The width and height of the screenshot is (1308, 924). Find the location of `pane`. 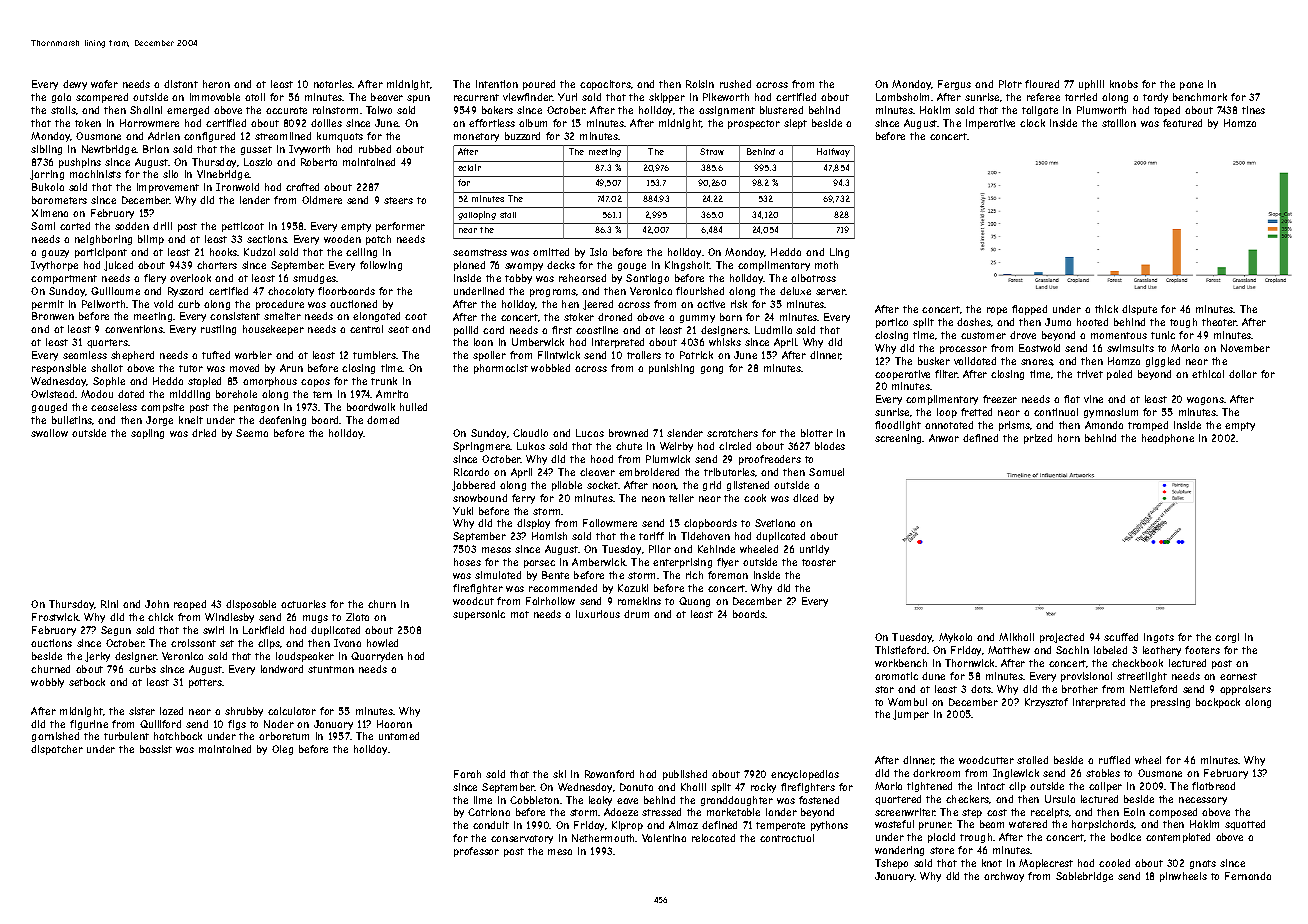

pane is located at coordinates (1191, 86).
